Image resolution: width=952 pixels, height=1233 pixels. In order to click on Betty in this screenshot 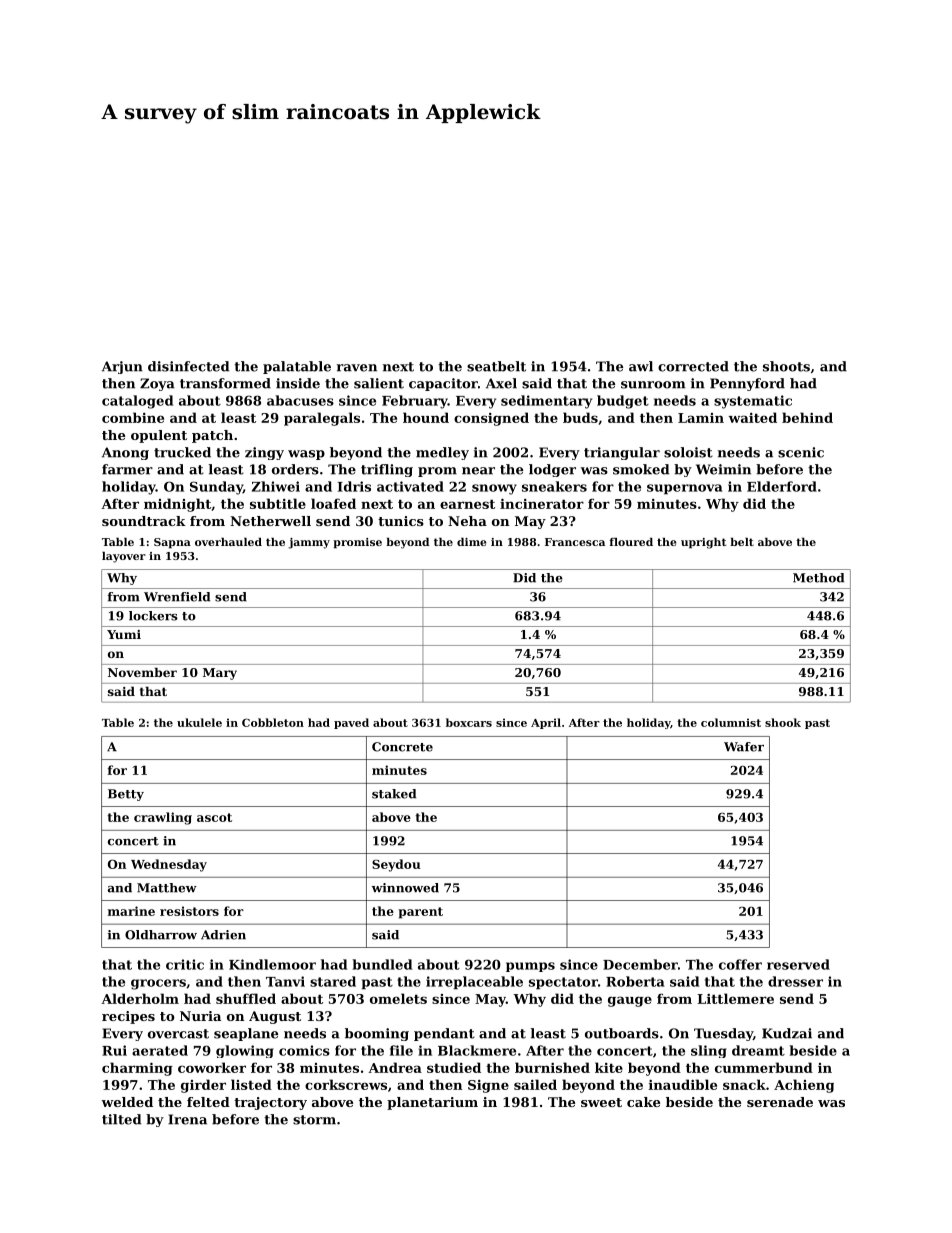, I will do `click(126, 795)`.
